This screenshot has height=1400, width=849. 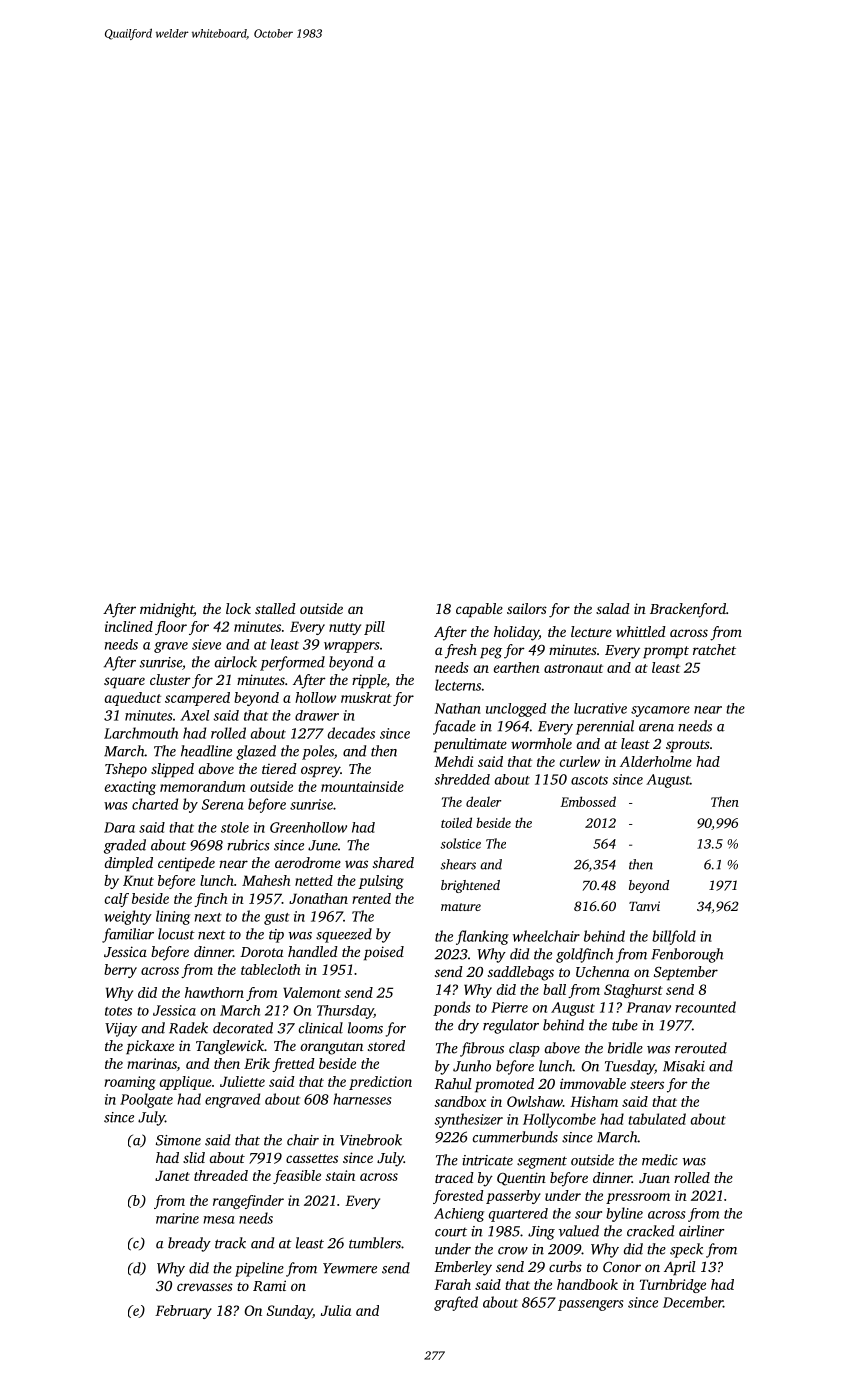 What do you see at coordinates (470, 745) in the screenshot?
I see `penultimate` at bounding box center [470, 745].
